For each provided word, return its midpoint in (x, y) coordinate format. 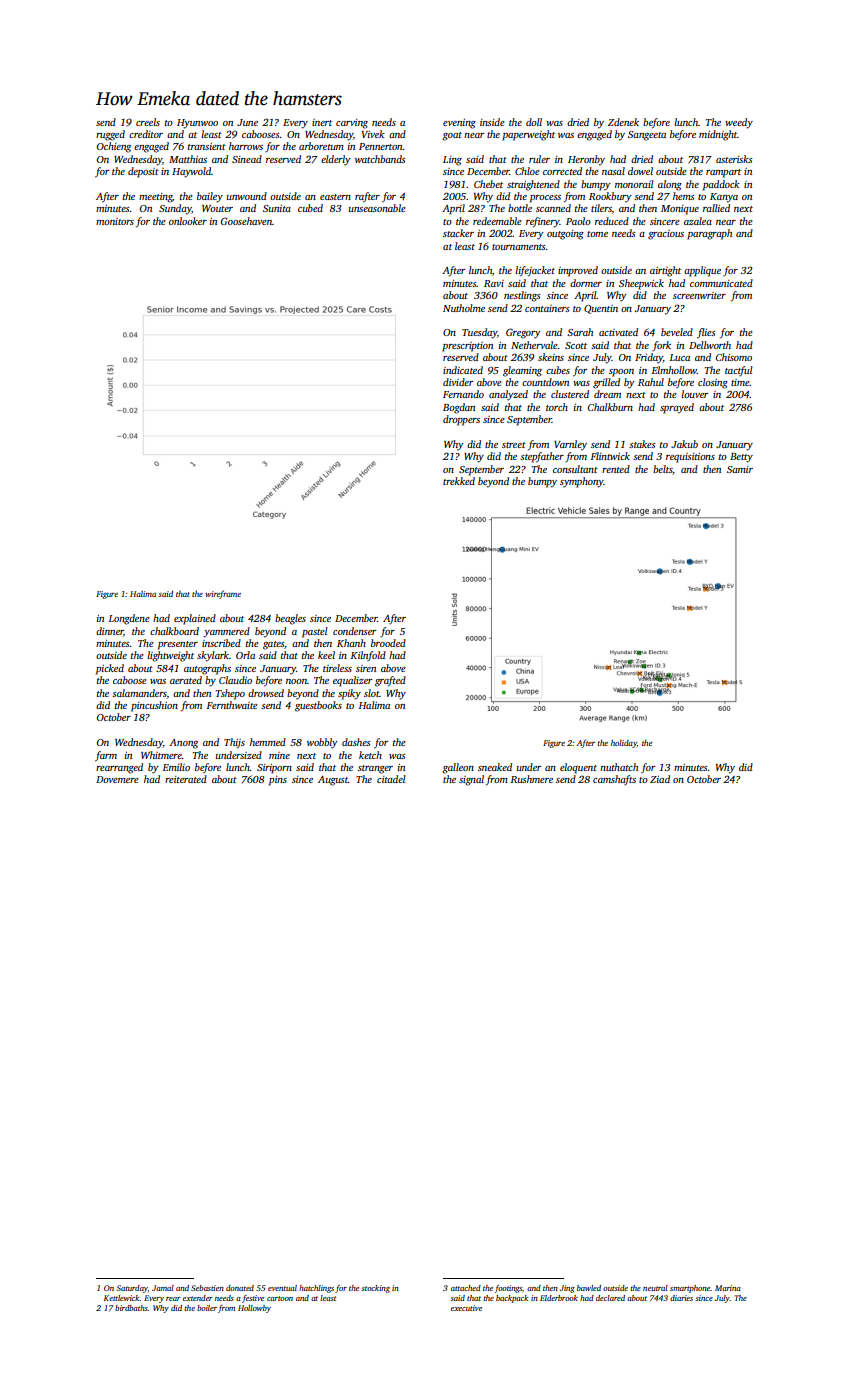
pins (278, 781)
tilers (601, 208)
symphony (582, 482)
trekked (459, 481)
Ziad (660, 779)
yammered (226, 632)
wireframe (223, 594)
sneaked (495, 767)
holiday (624, 743)
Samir (740, 469)
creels (148, 122)
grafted (390, 681)
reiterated (186, 779)
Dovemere (117, 779)
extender (198, 1298)
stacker (458, 233)
